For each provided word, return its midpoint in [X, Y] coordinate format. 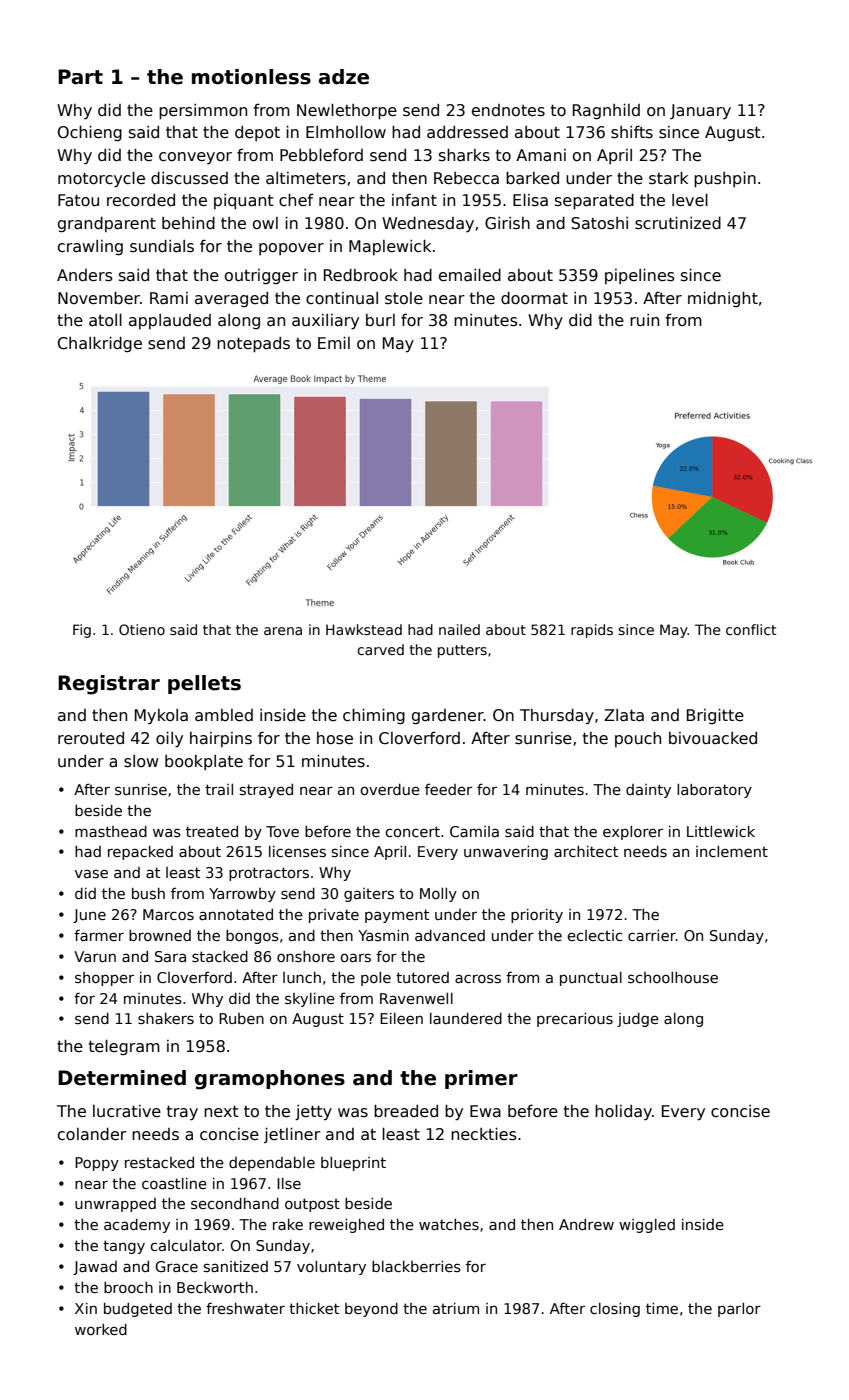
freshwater [245, 1308]
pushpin [725, 180]
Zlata [624, 715]
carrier [652, 935]
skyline [310, 1000]
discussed [189, 178]
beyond [371, 1310]
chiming [374, 717]
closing [615, 1310]
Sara [170, 956]
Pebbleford [321, 154]
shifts [632, 132]
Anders [85, 275]
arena [283, 631]
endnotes [508, 110]
